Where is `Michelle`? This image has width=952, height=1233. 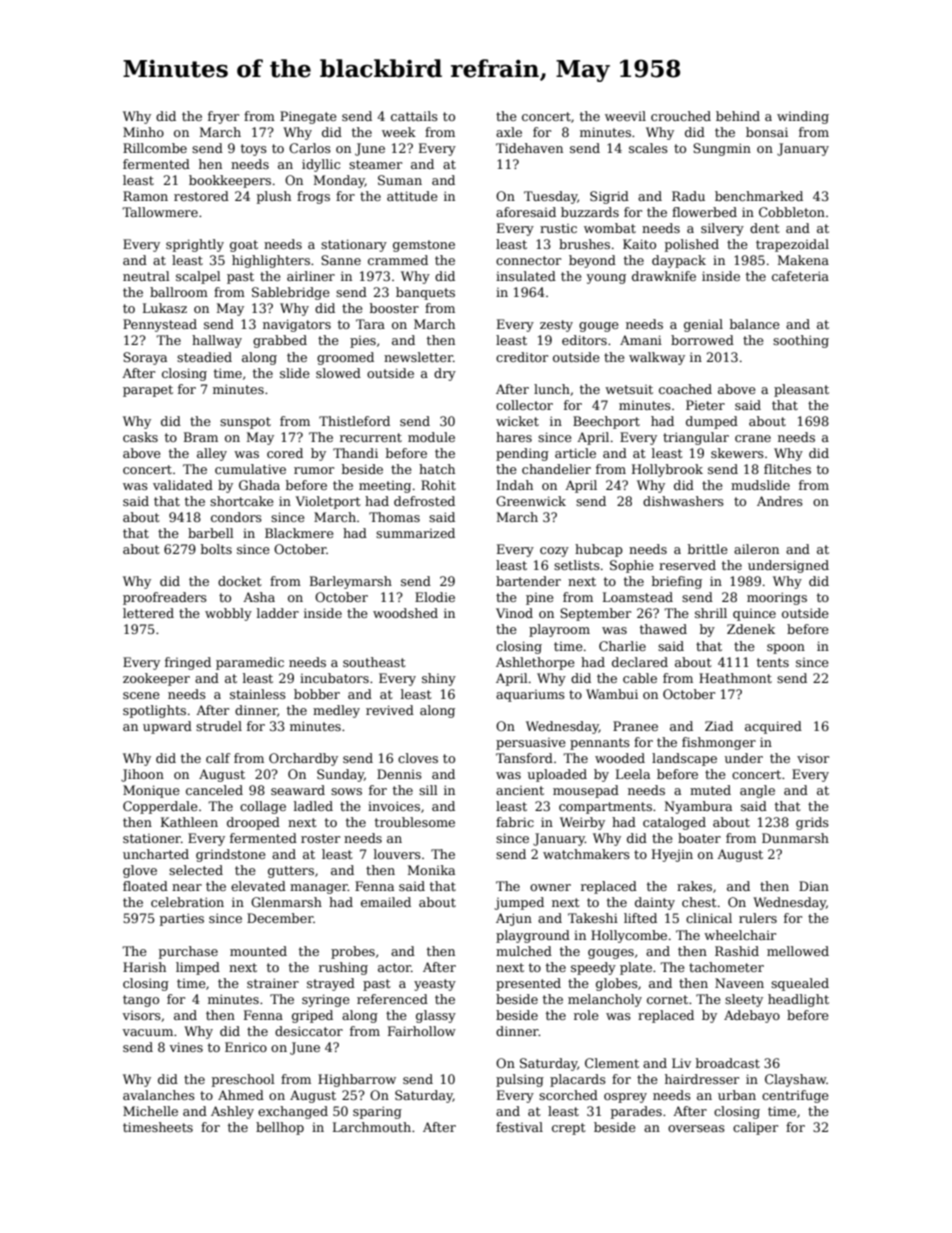 Michelle is located at coordinates (150, 1111).
